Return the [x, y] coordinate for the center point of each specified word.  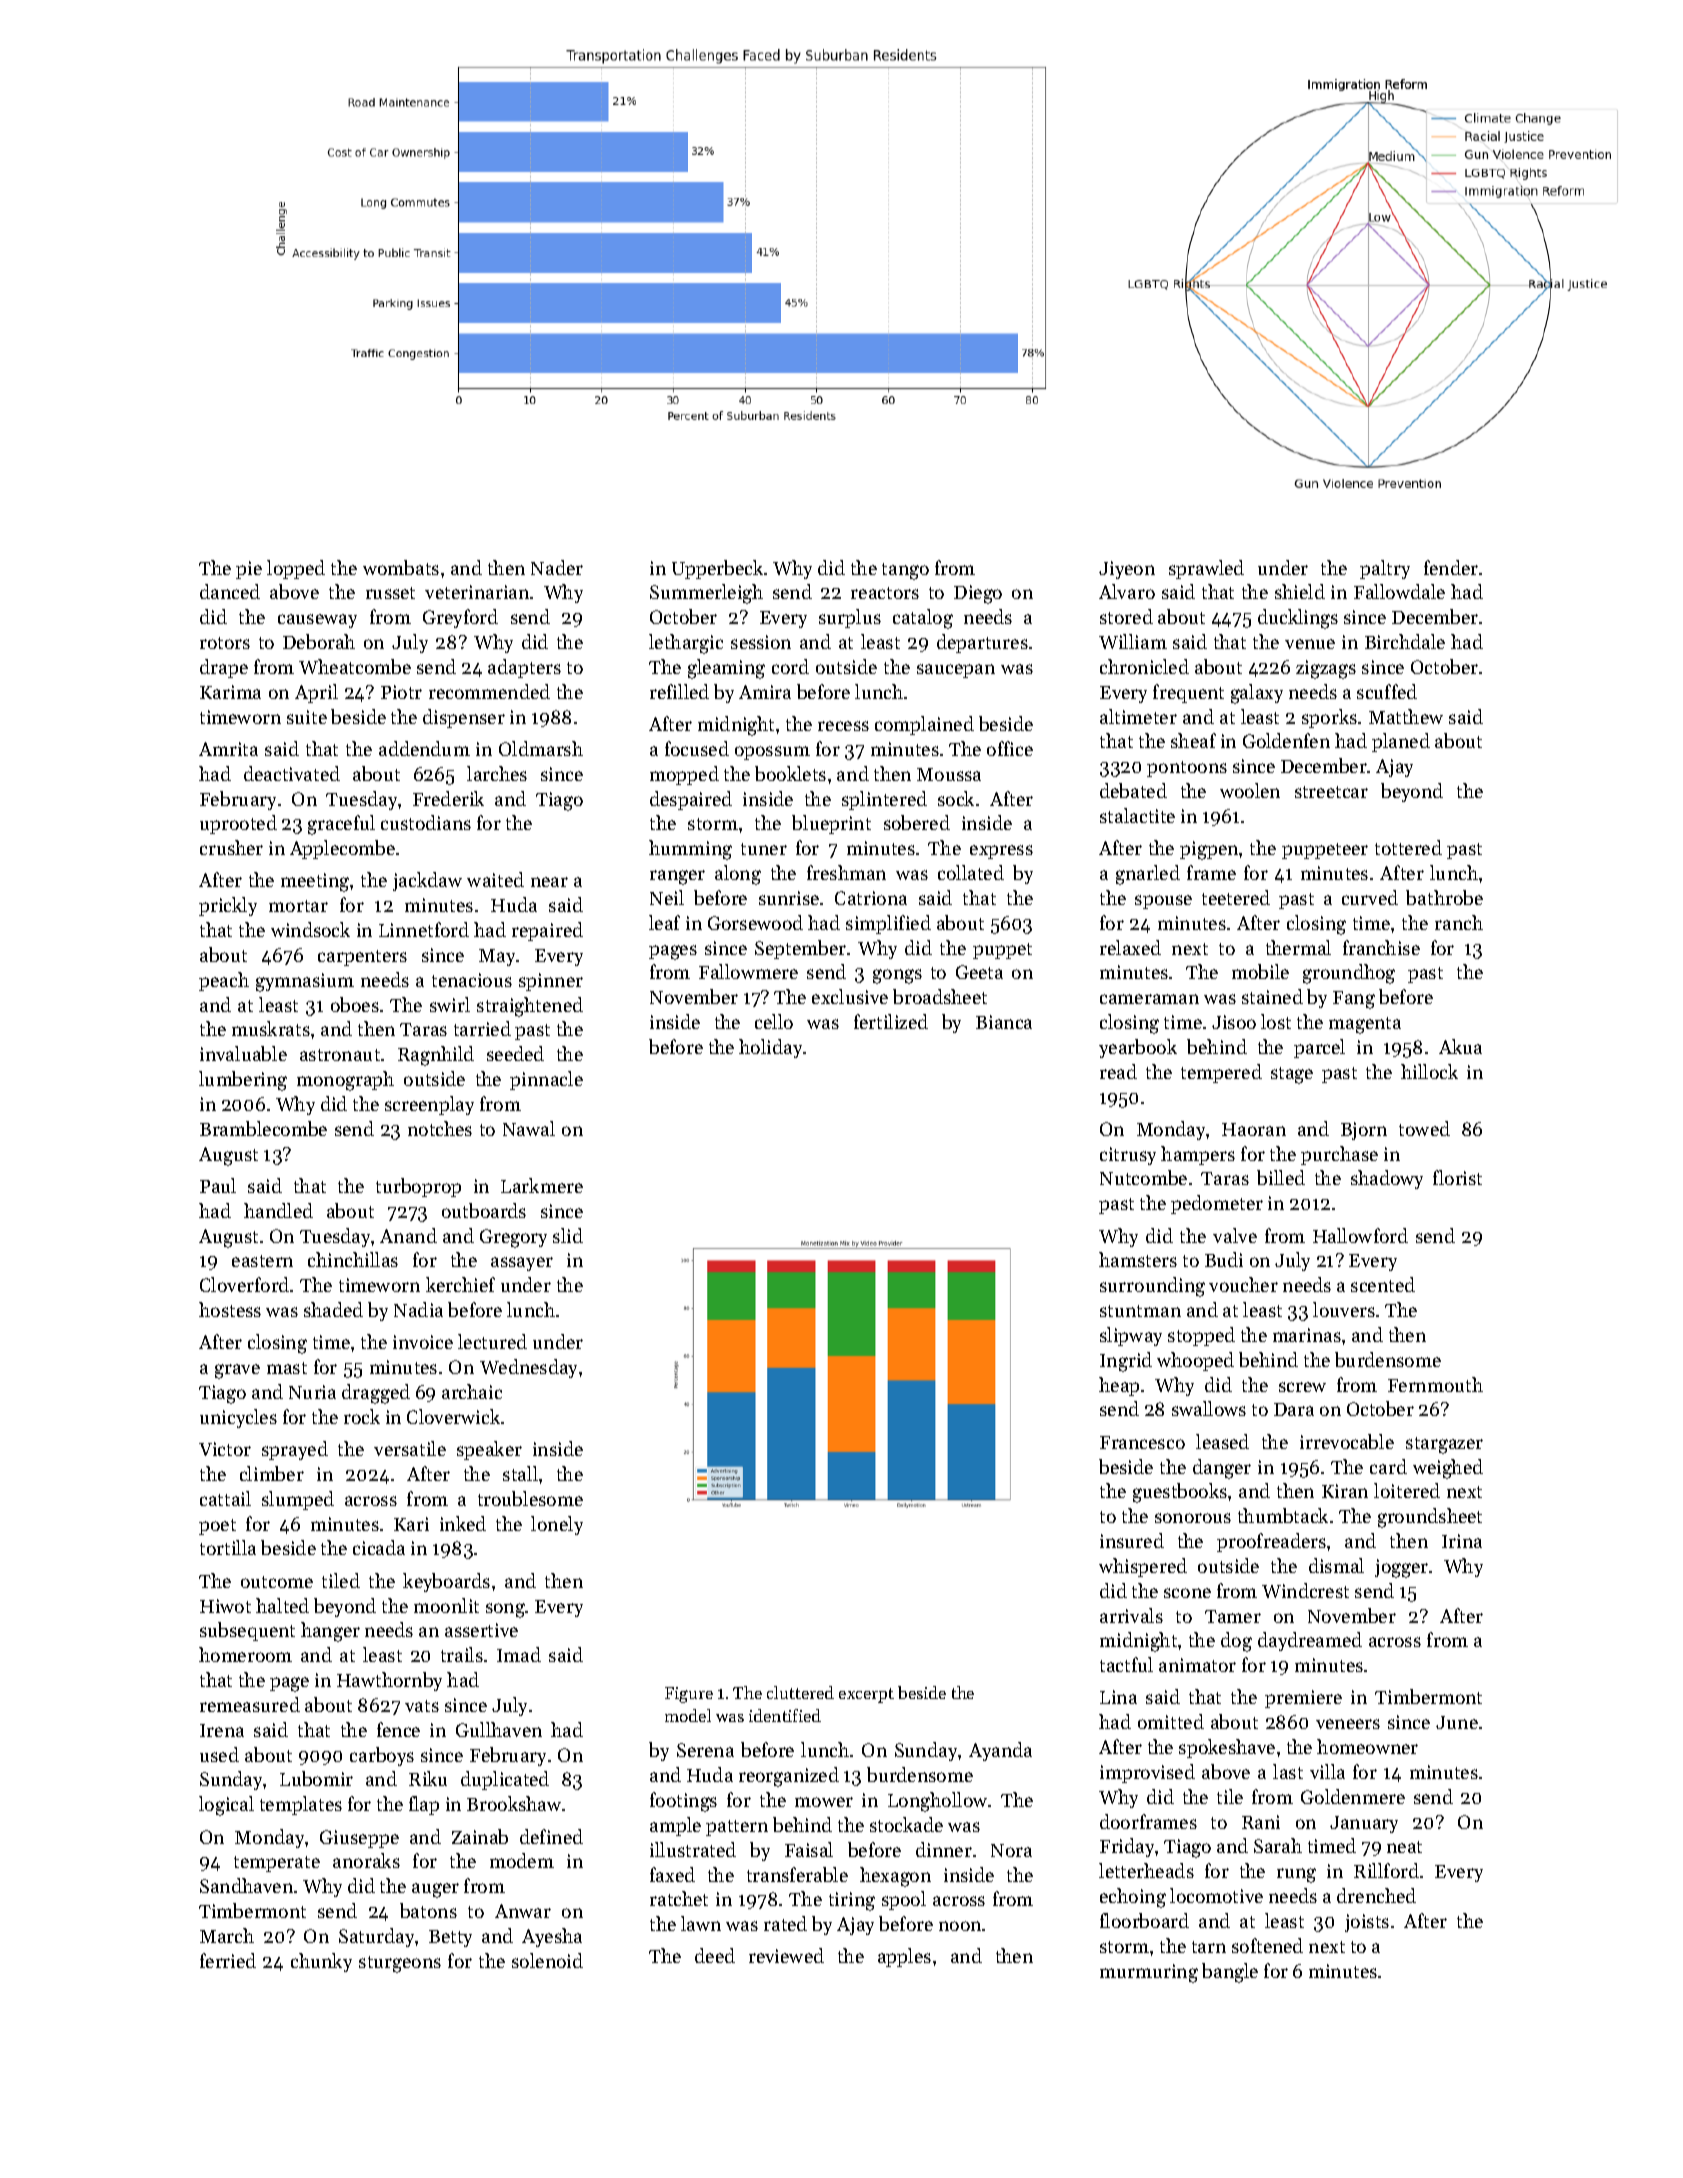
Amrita [228, 749]
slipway [1131, 1336]
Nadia [418, 1309]
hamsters [1138, 1259]
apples [904, 1957]
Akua [1460, 1046]
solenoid [547, 1960]
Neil [667, 897]
